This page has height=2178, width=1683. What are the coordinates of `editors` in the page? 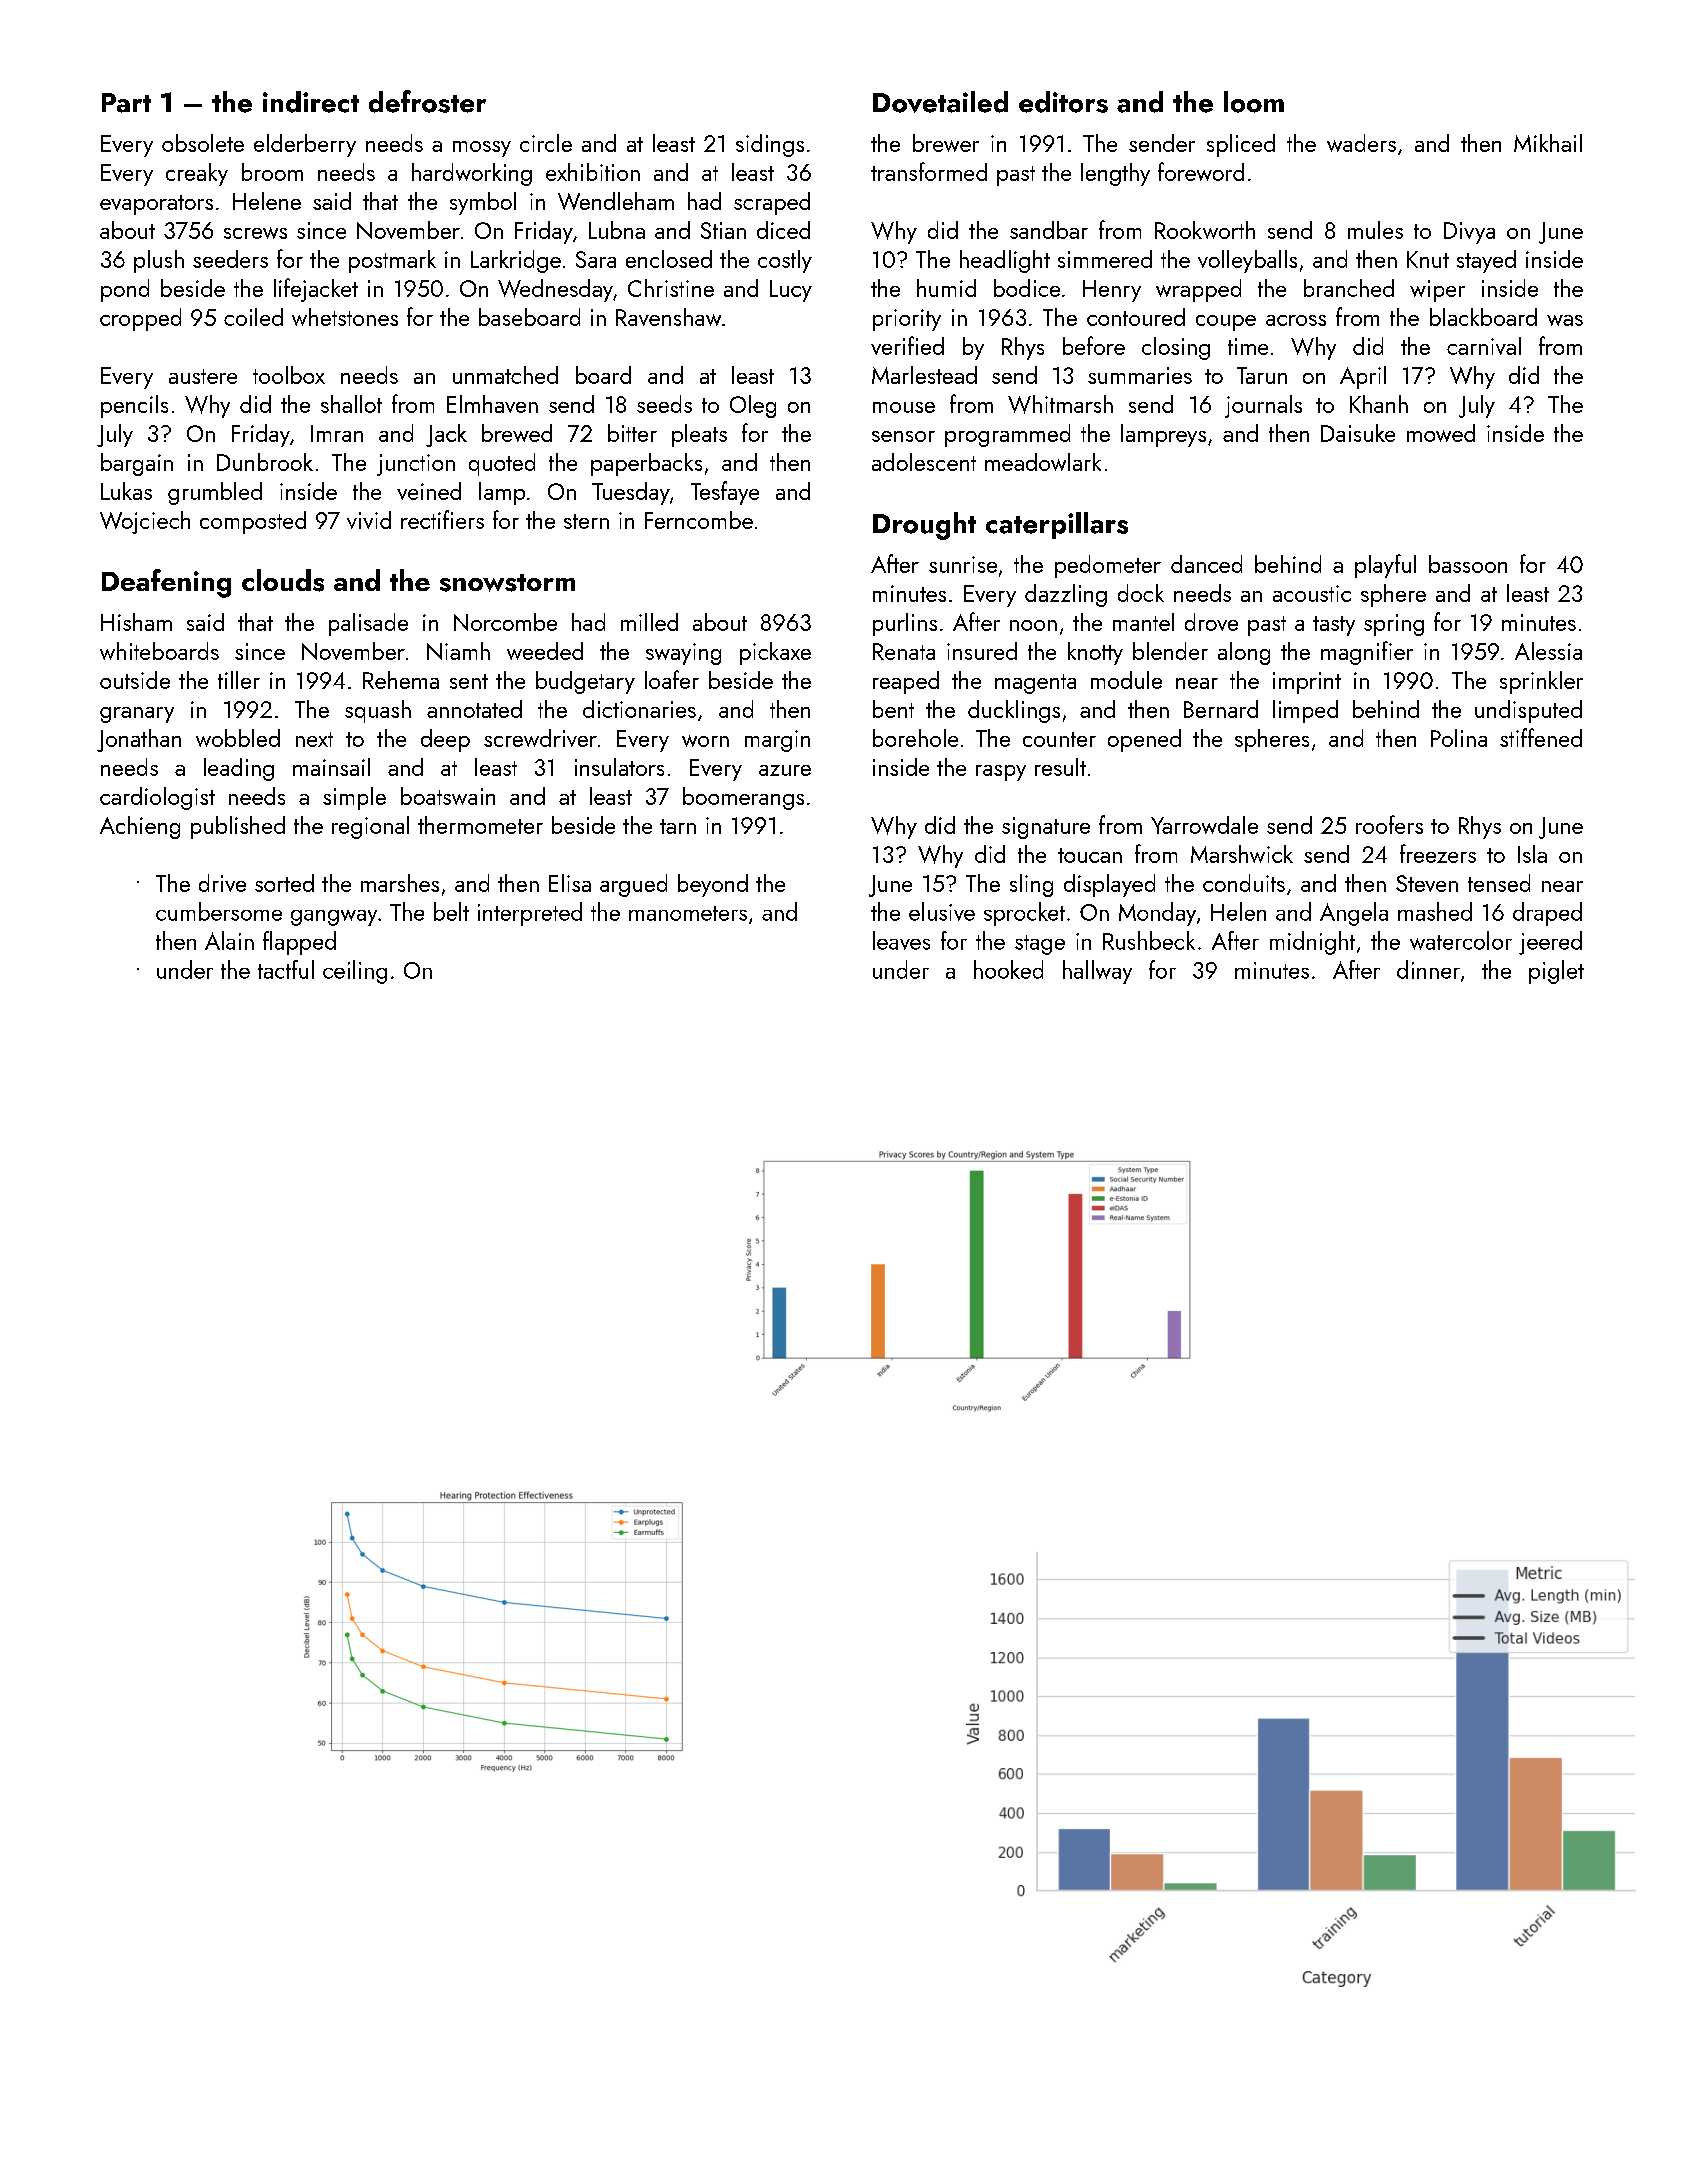 It's located at (1063, 102).
